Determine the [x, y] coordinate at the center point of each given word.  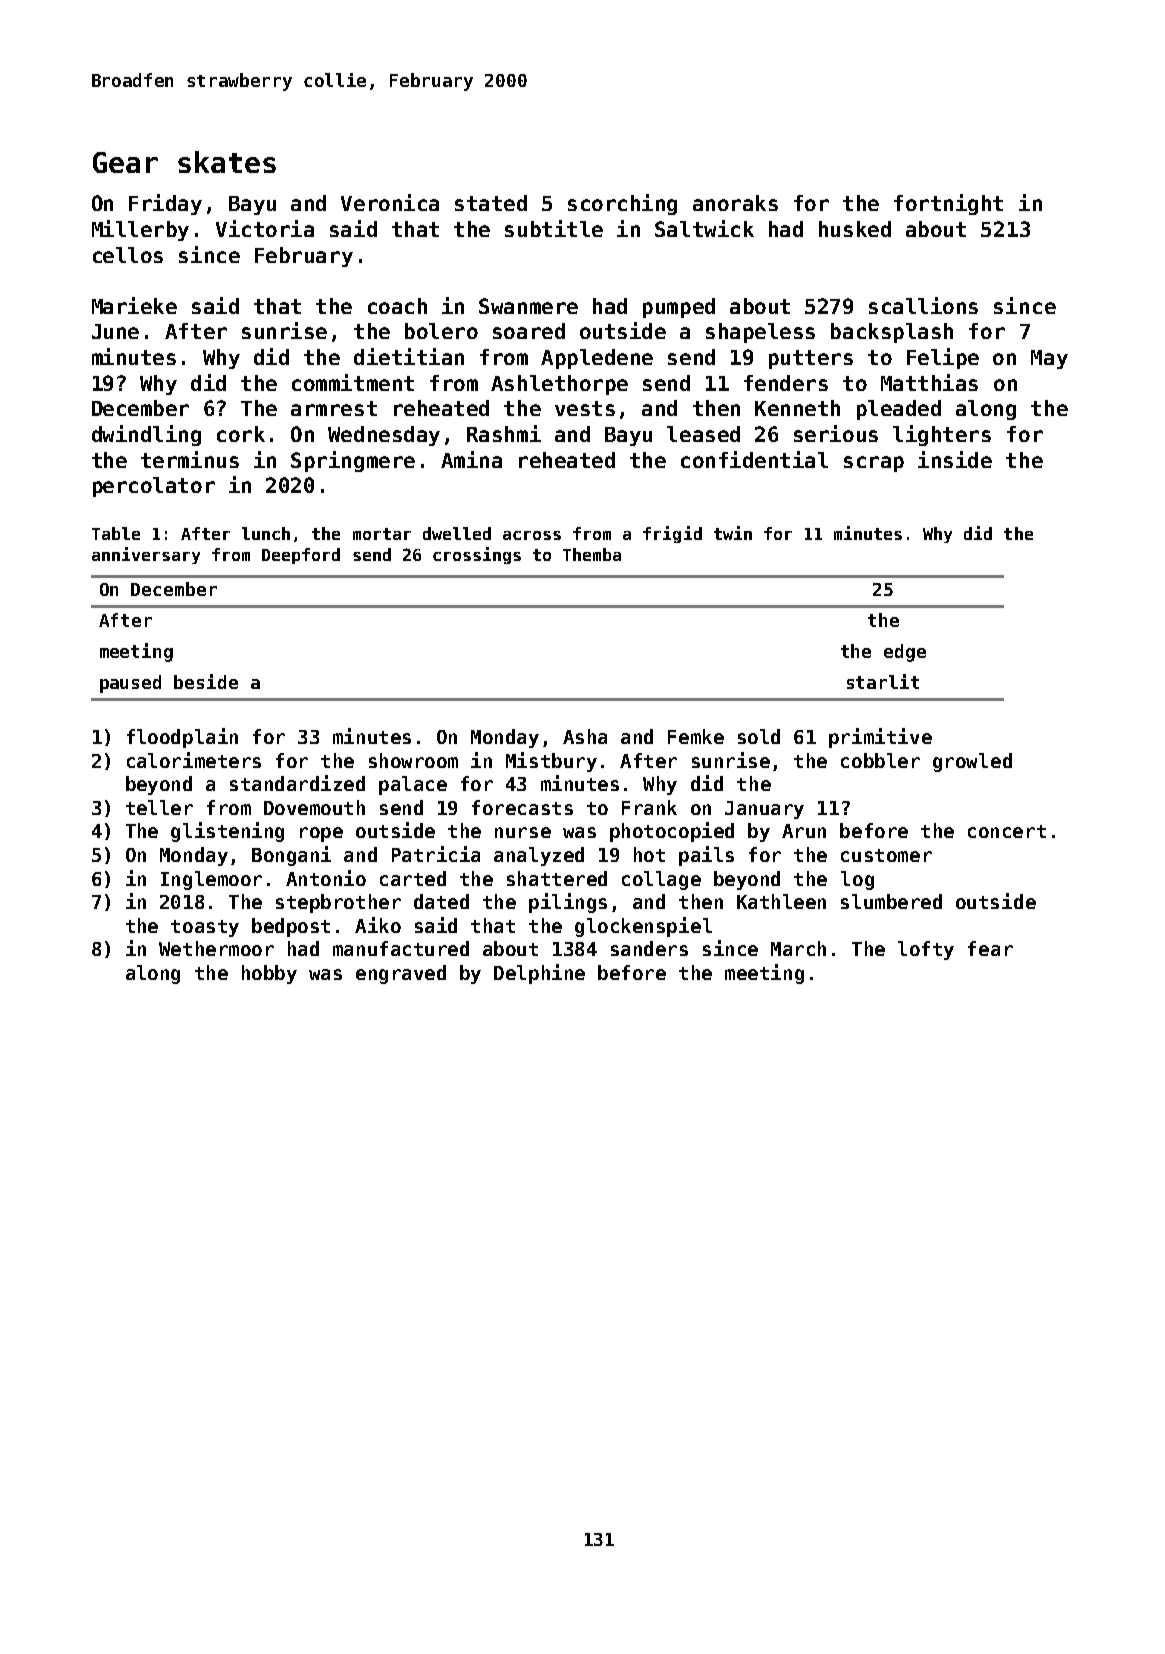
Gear [125, 162]
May [1049, 359]
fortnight [948, 204]
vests [585, 408]
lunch [266, 533]
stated [491, 203]
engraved [401, 974]
